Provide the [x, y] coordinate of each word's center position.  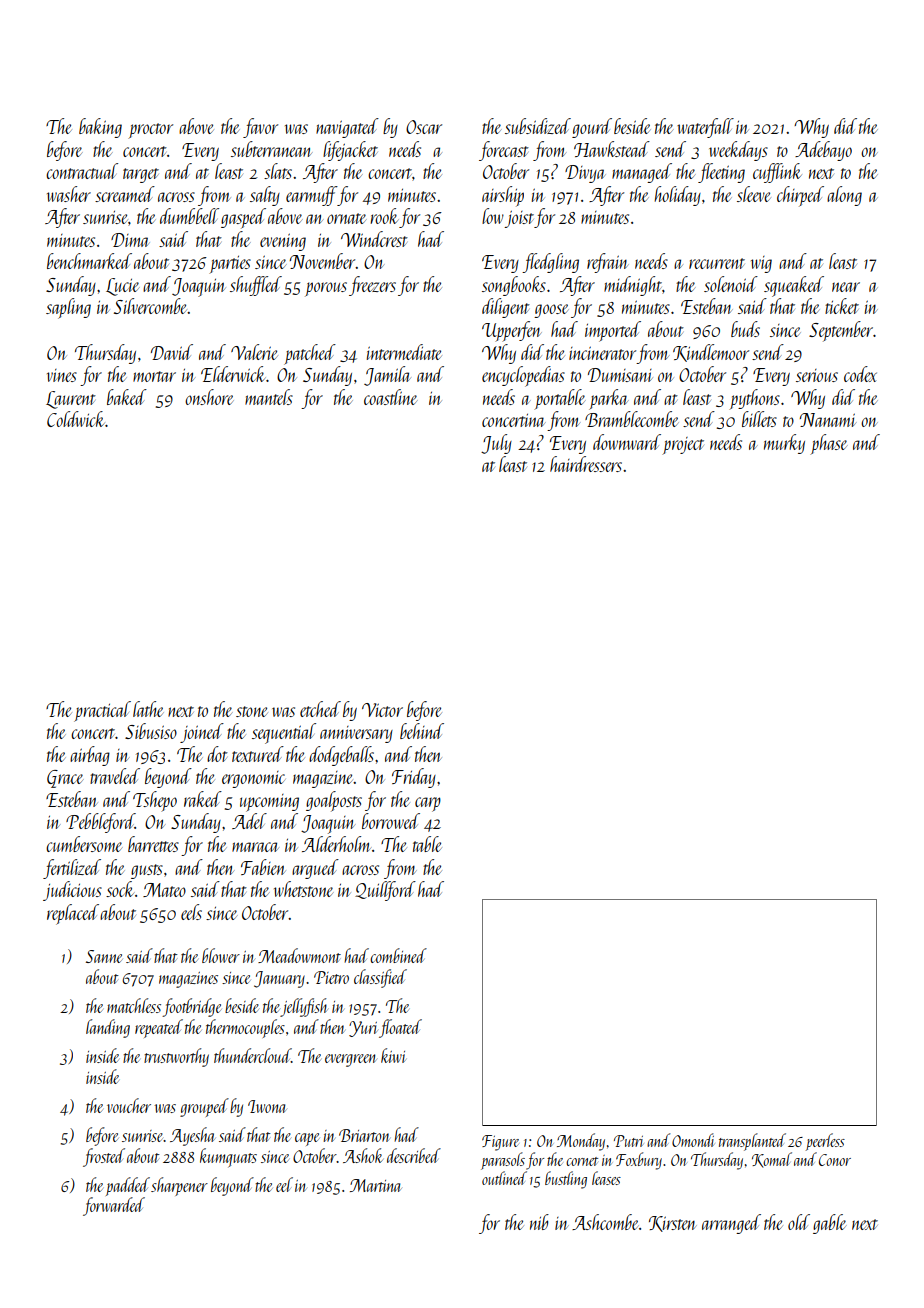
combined [398, 955]
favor [260, 128]
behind [422, 731]
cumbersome [84, 844]
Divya [585, 174]
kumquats [228, 1157]
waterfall [705, 128]
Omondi [693, 1140]
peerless [825, 1142]
